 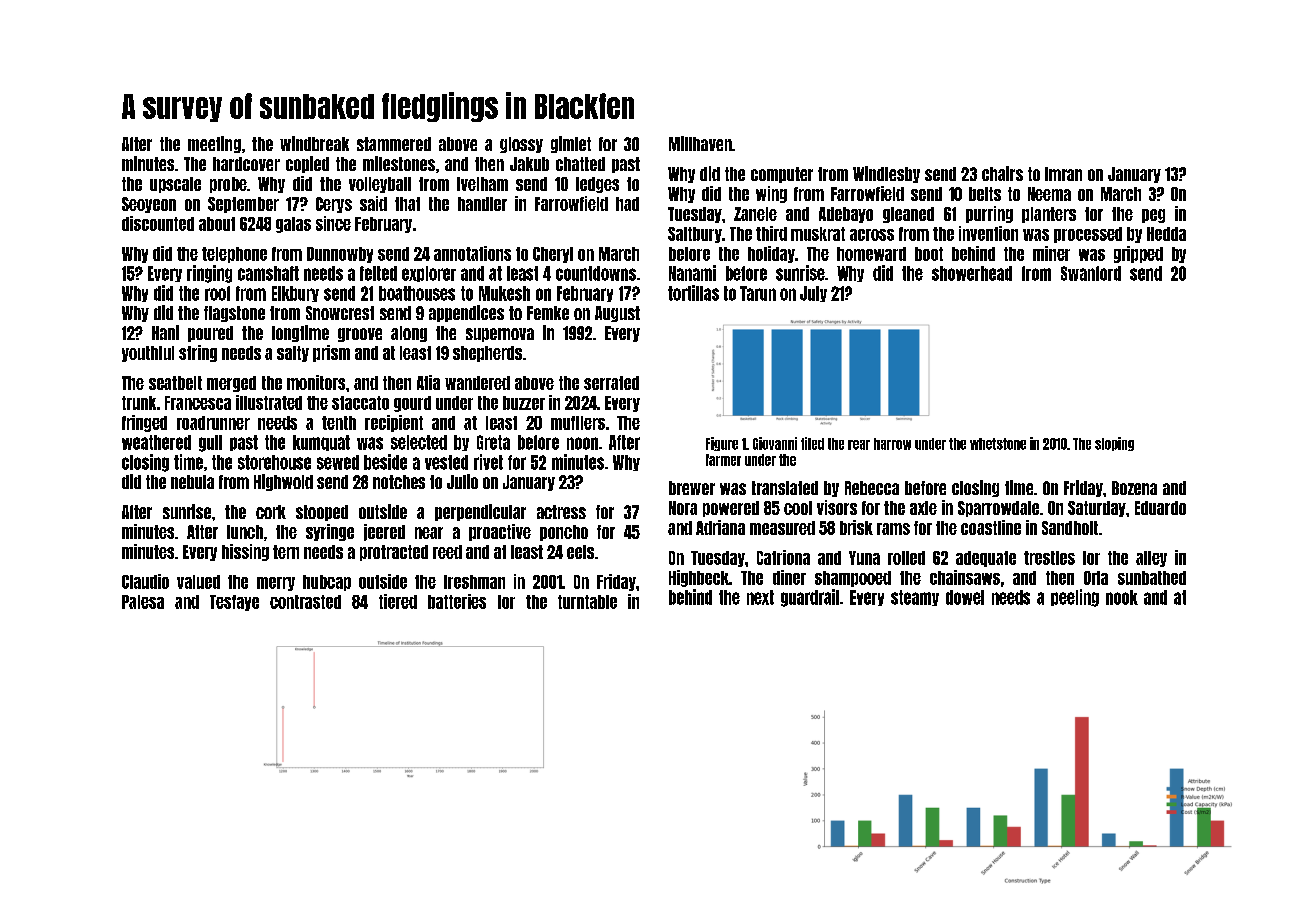 I want to click on Imran, so click(x=1063, y=174).
